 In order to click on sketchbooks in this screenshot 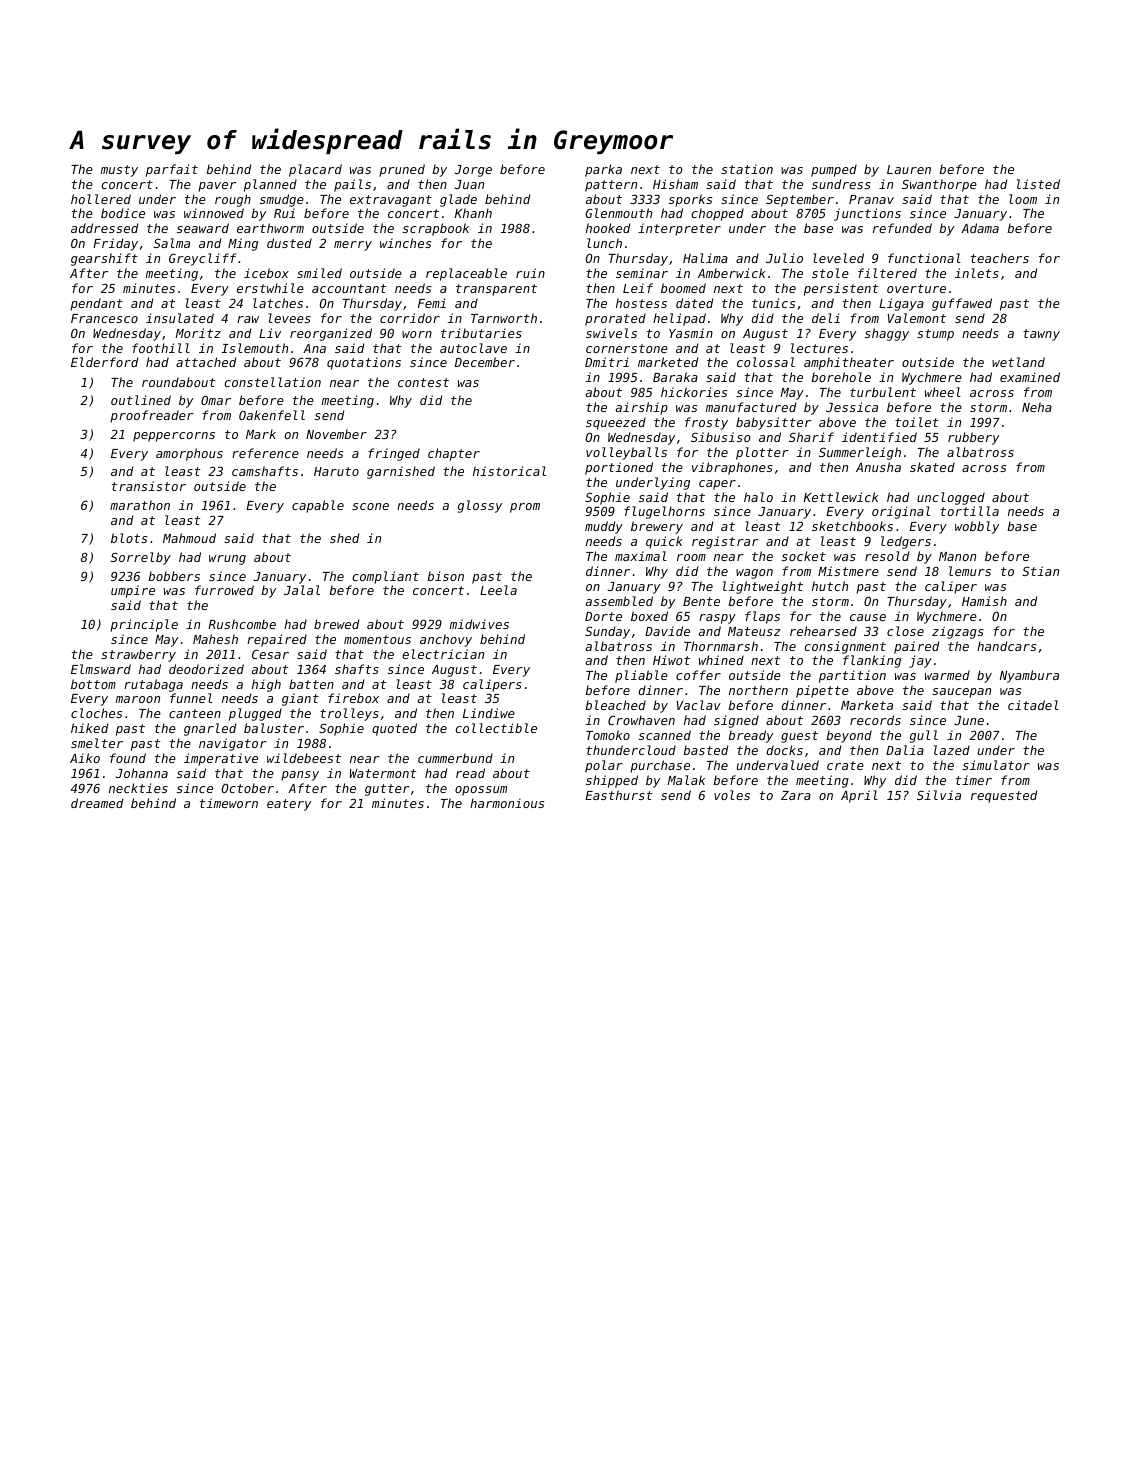, I will do `click(852, 526)`.
